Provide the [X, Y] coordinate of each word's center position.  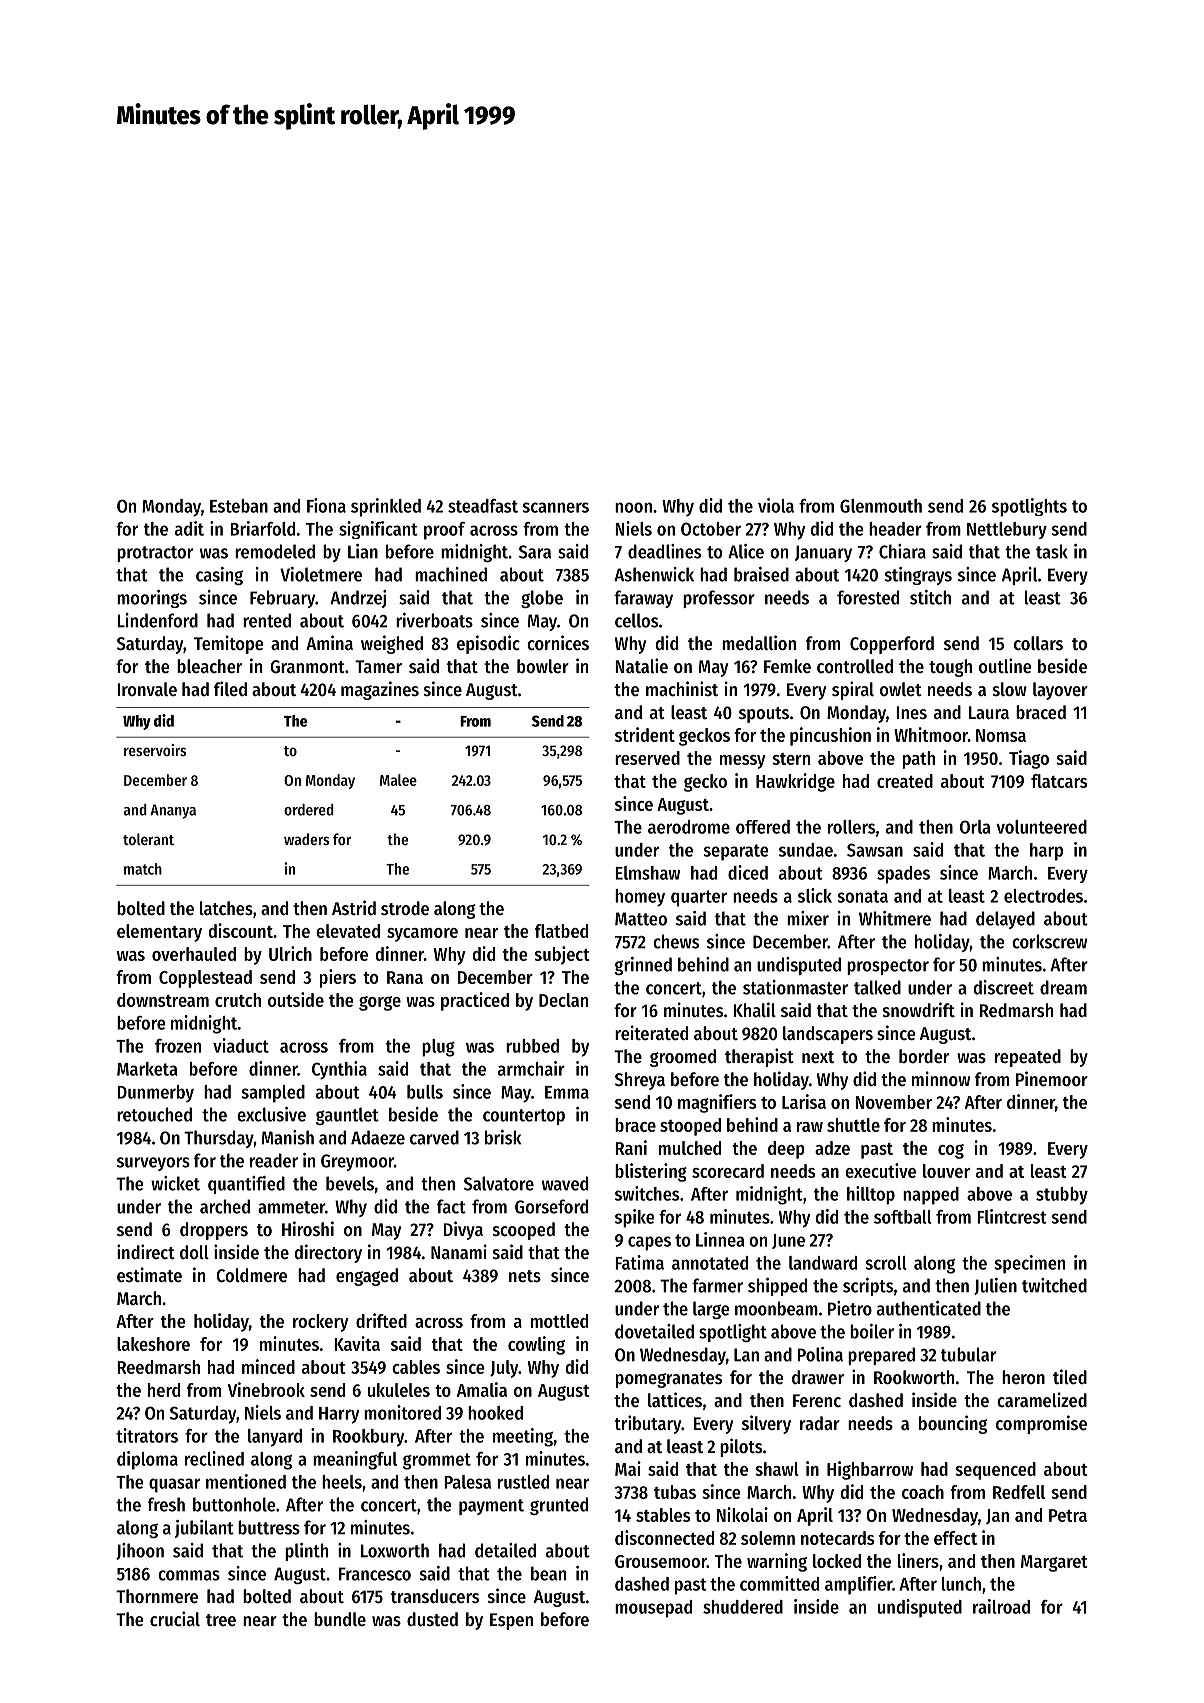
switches [647, 1193]
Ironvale [147, 689]
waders [306, 839]
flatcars [1059, 781]
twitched [1054, 1285]
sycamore [422, 935]
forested [868, 597]
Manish [288, 1137]
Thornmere [157, 1596]
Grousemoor [661, 1561]
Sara [535, 552]
